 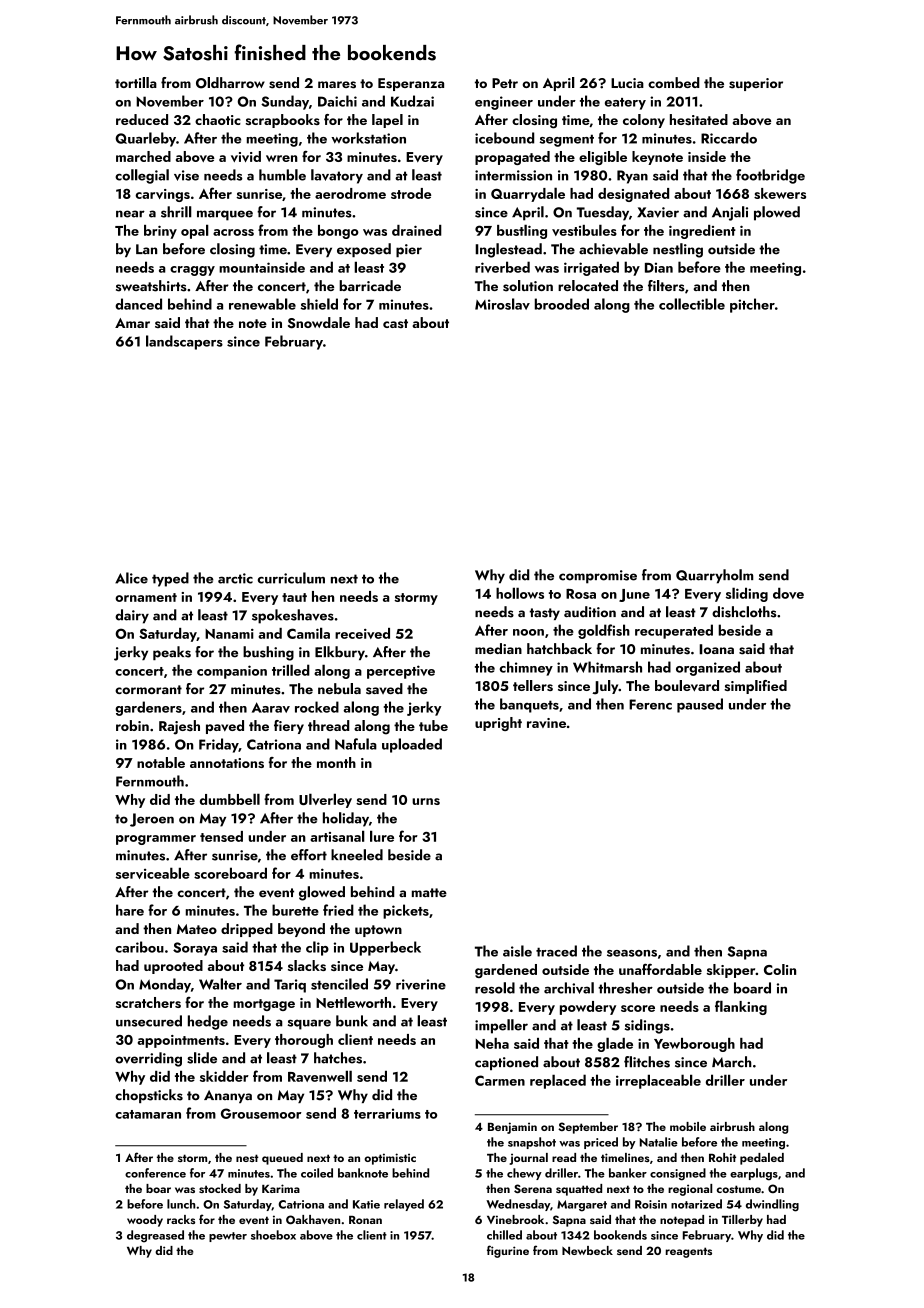 I want to click on near, so click(x=130, y=214).
